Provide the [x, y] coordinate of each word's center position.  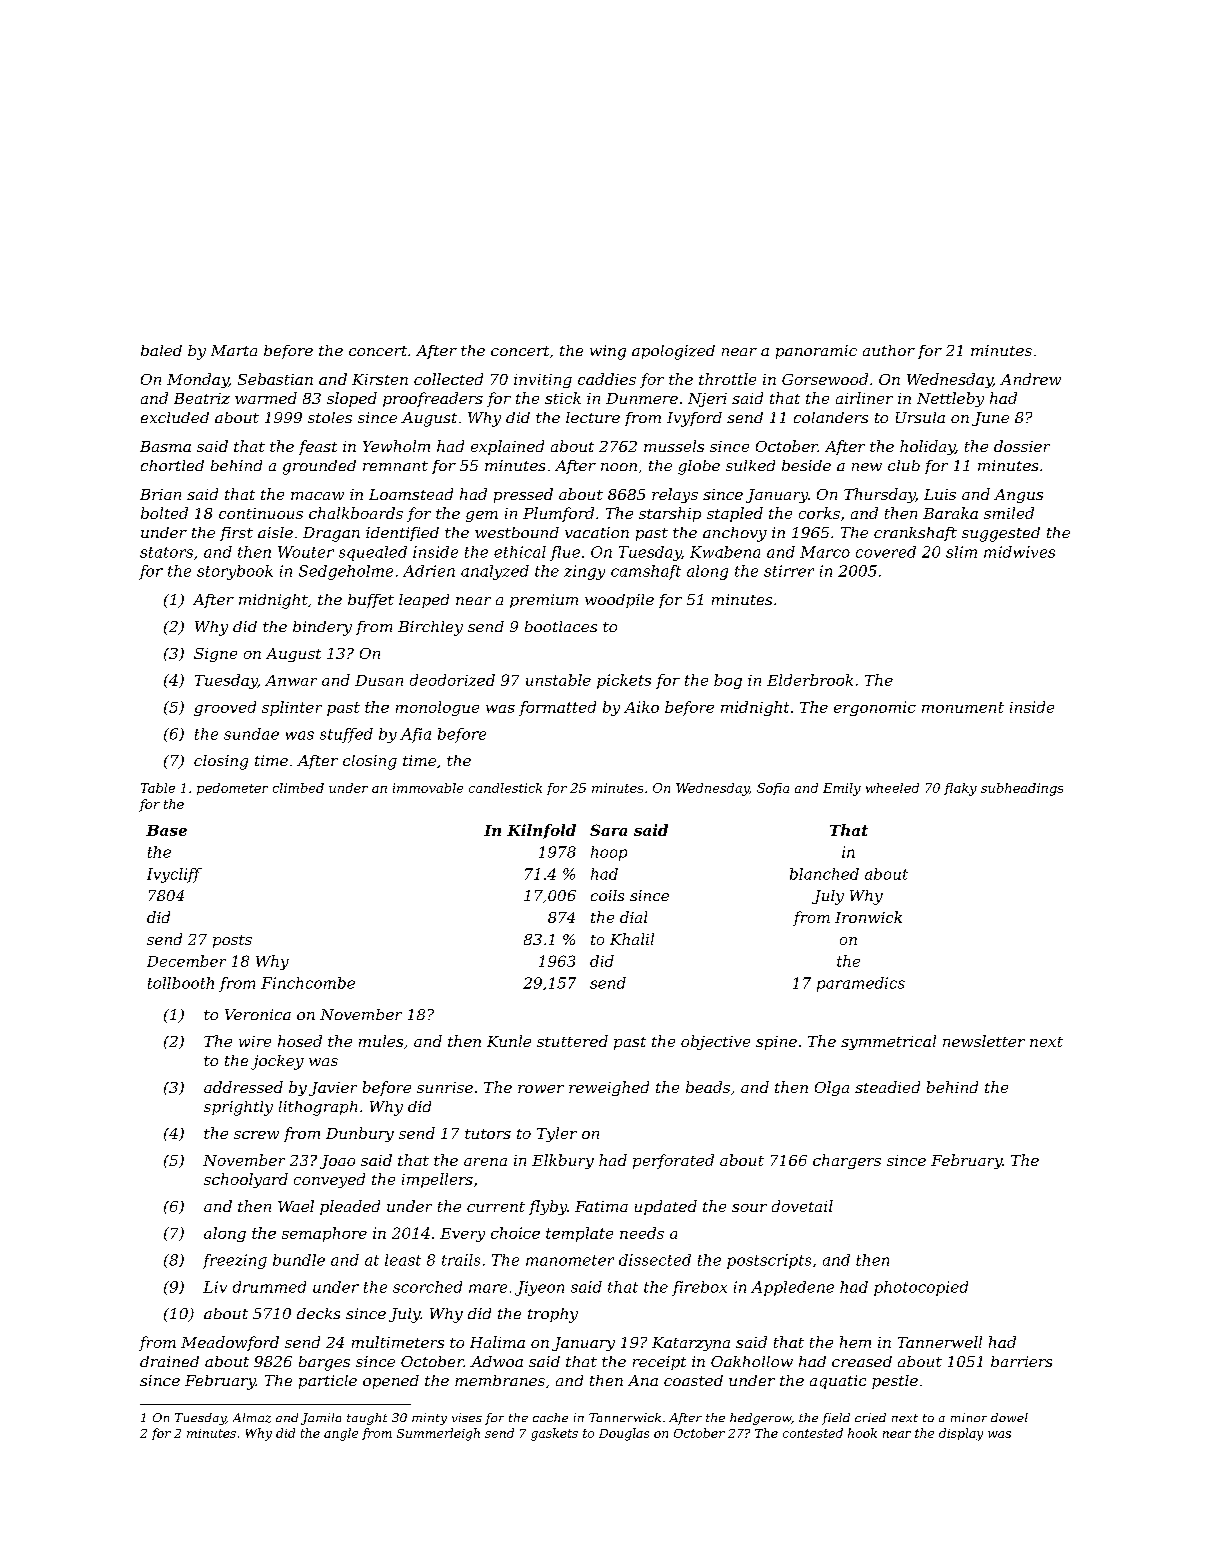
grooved [225, 708]
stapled [735, 514]
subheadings [1022, 789]
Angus [1018, 496]
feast [318, 447]
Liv [215, 1287]
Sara [608, 830]
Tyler [557, 1134]
